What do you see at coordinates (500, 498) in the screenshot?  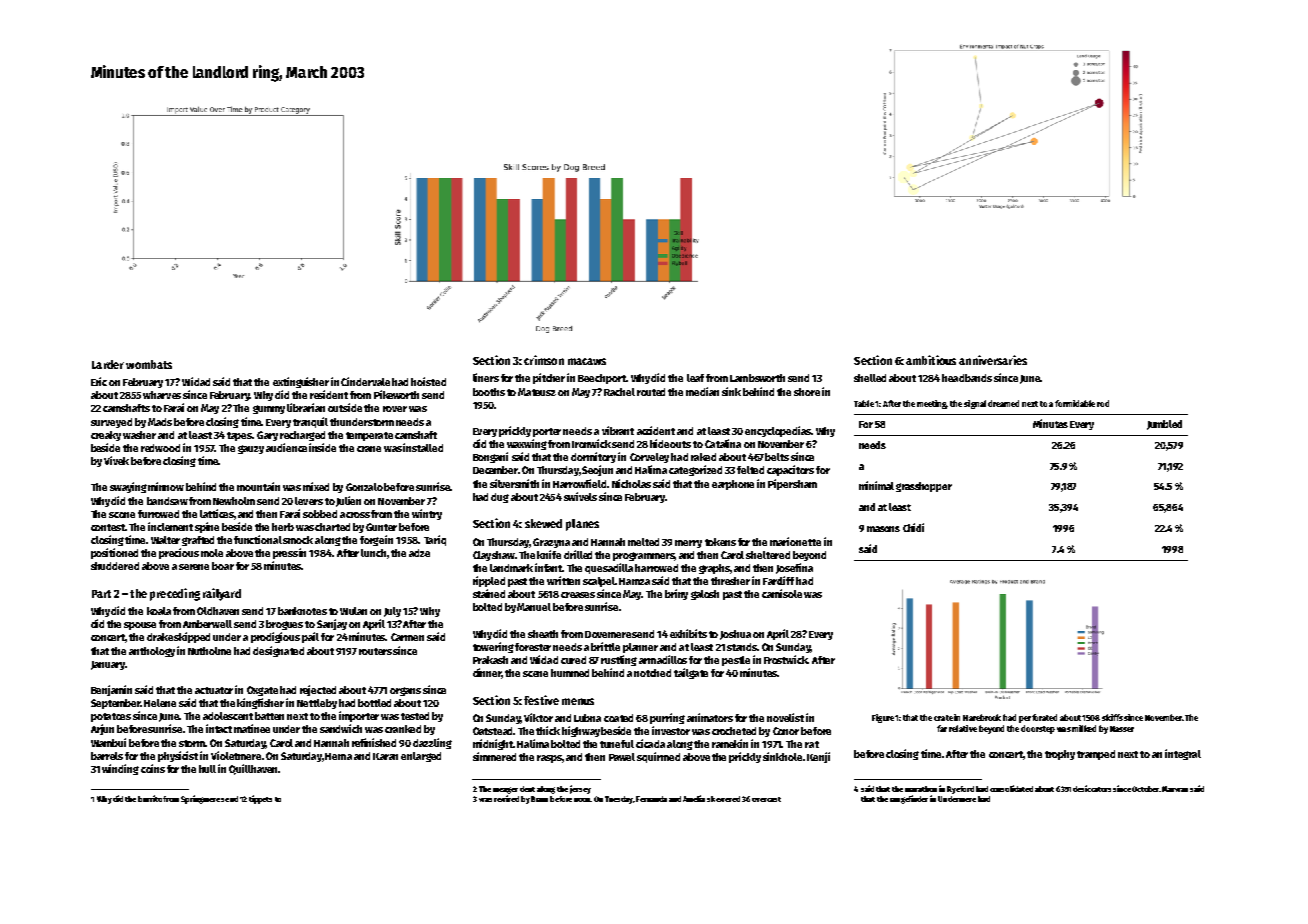 I see `dug` at bounding box center [500, 498].
